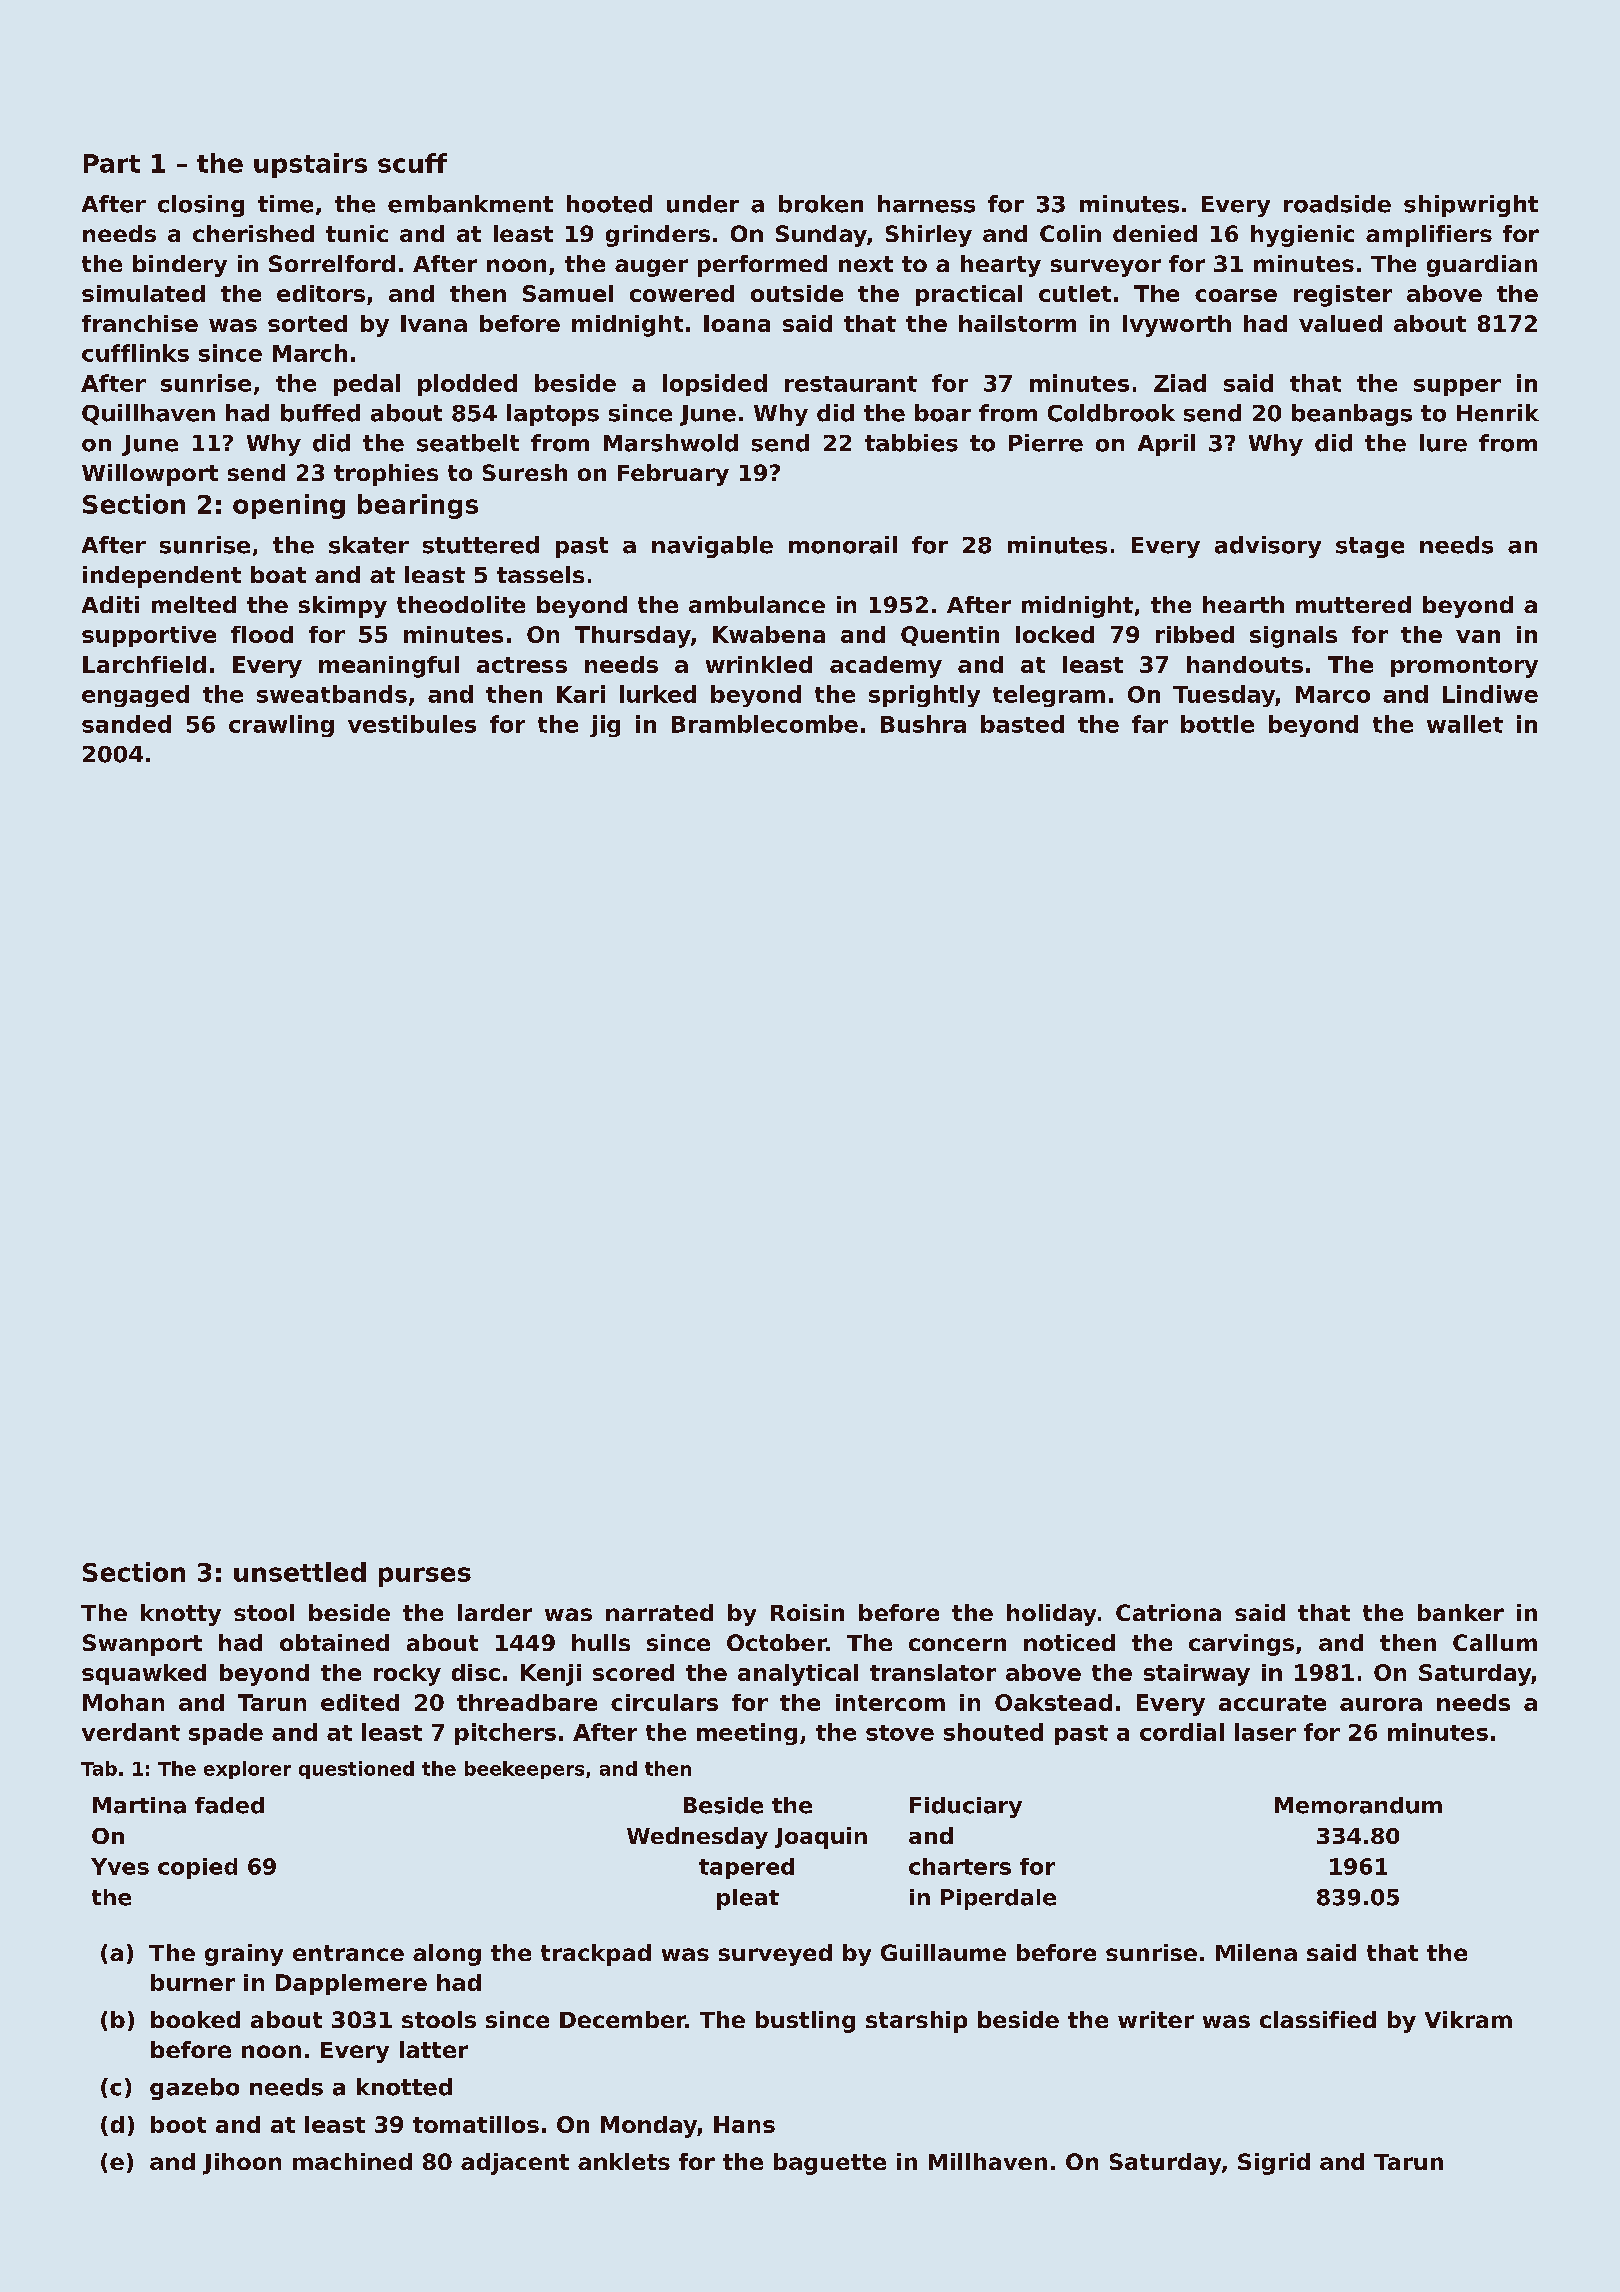 This page has height=2292, width=1620. What do you see at coordinates (1022, 724) in the page?
I see `basted` at bounding box center [1022, 724].
